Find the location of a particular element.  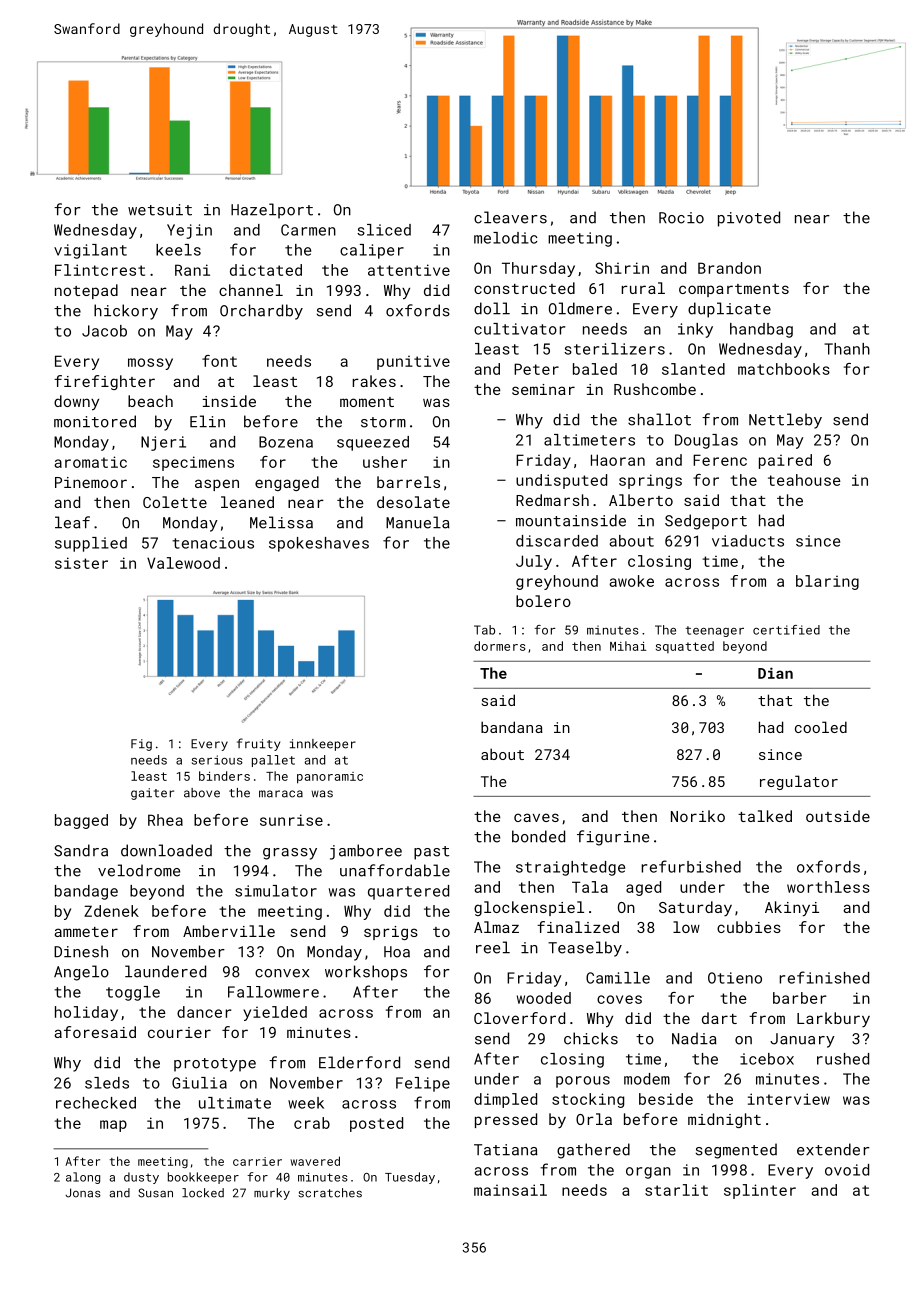

starlit is located at coordinates (676, 1190).
